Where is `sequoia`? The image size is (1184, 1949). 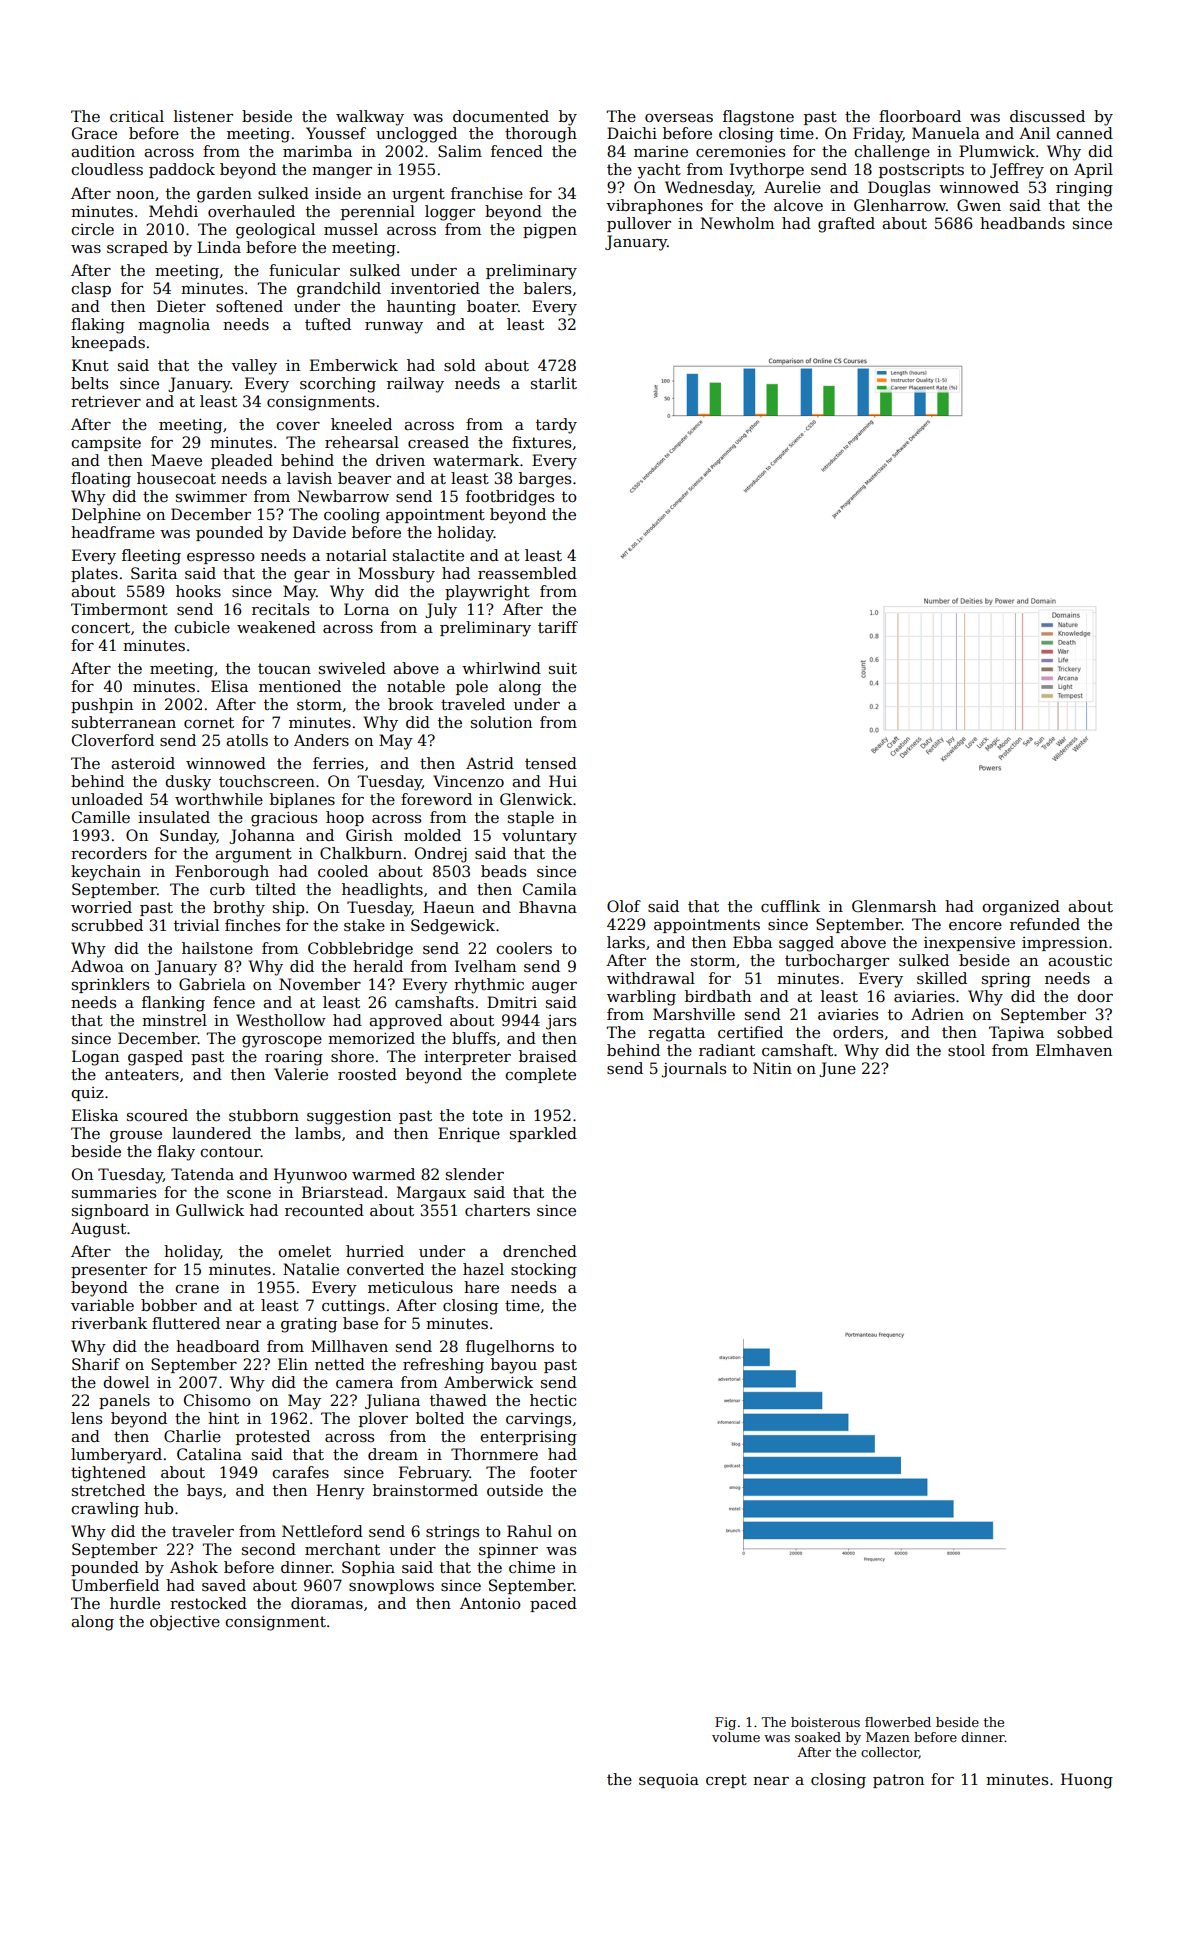 sequoia is located at coordinates (669, 1781).
